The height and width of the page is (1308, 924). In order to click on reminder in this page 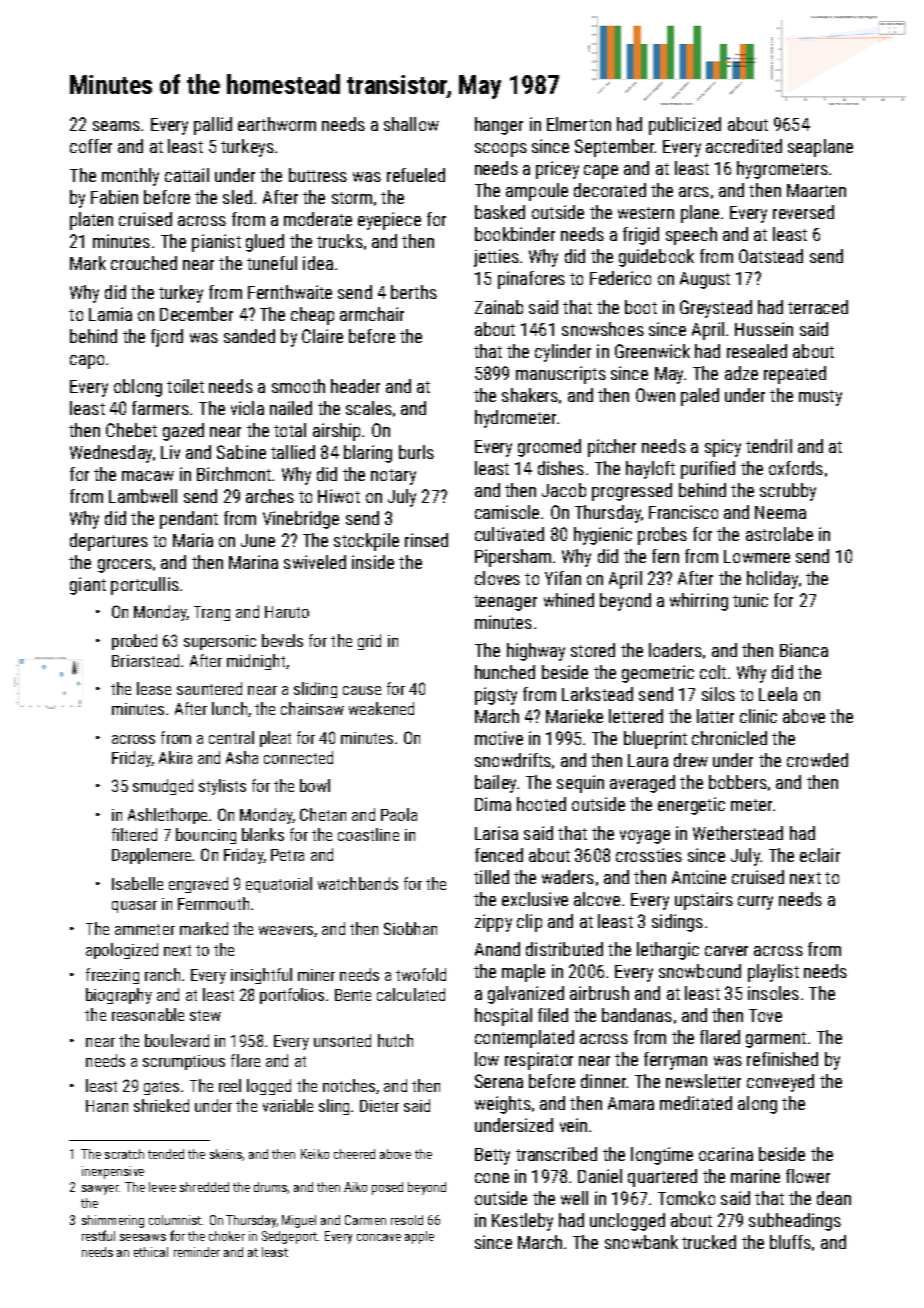, I will do `click(197, 1252)`.
